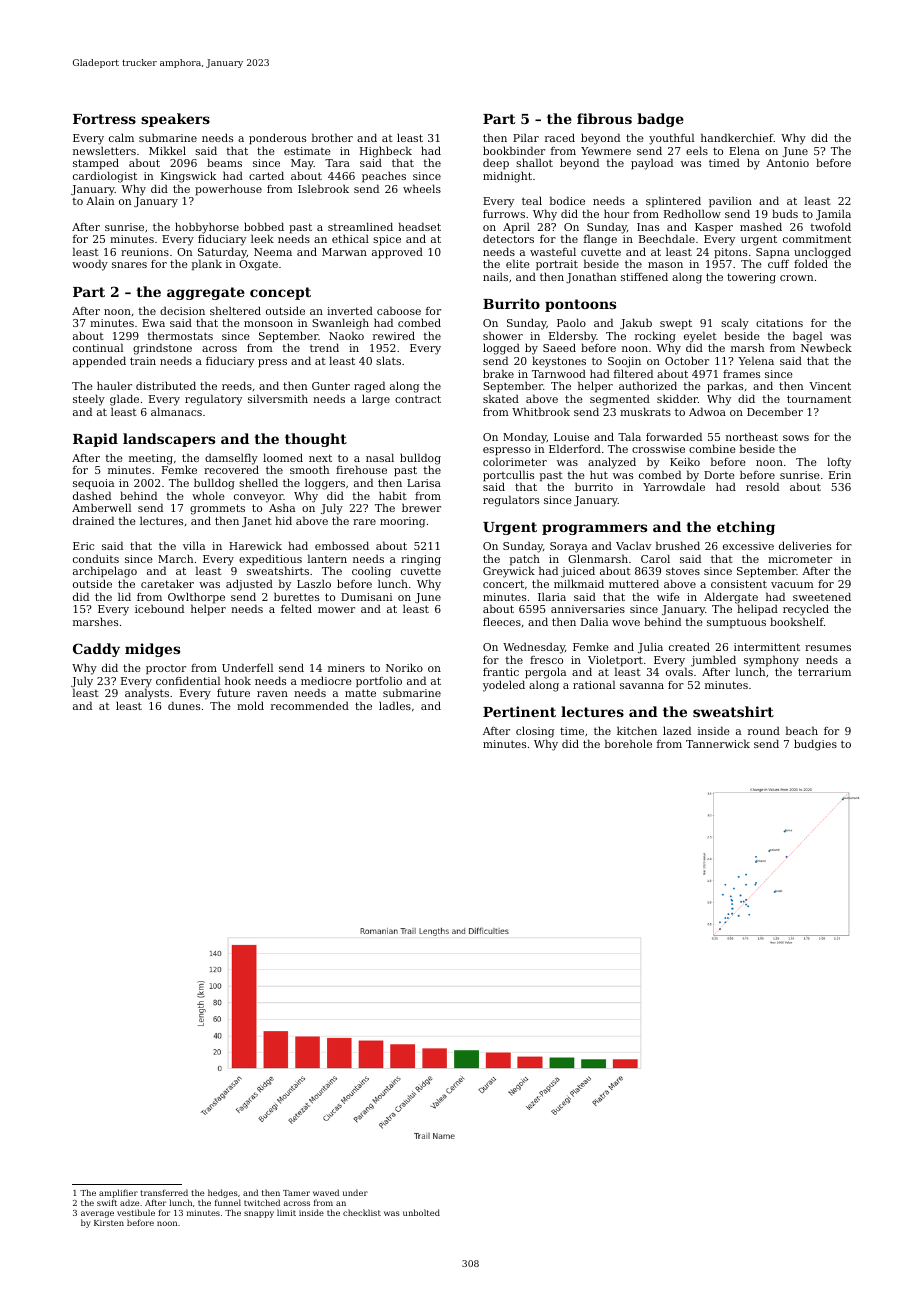 This screenshot has width=924, height=1308. I want to click on Mikkel, so click(167, 150).
